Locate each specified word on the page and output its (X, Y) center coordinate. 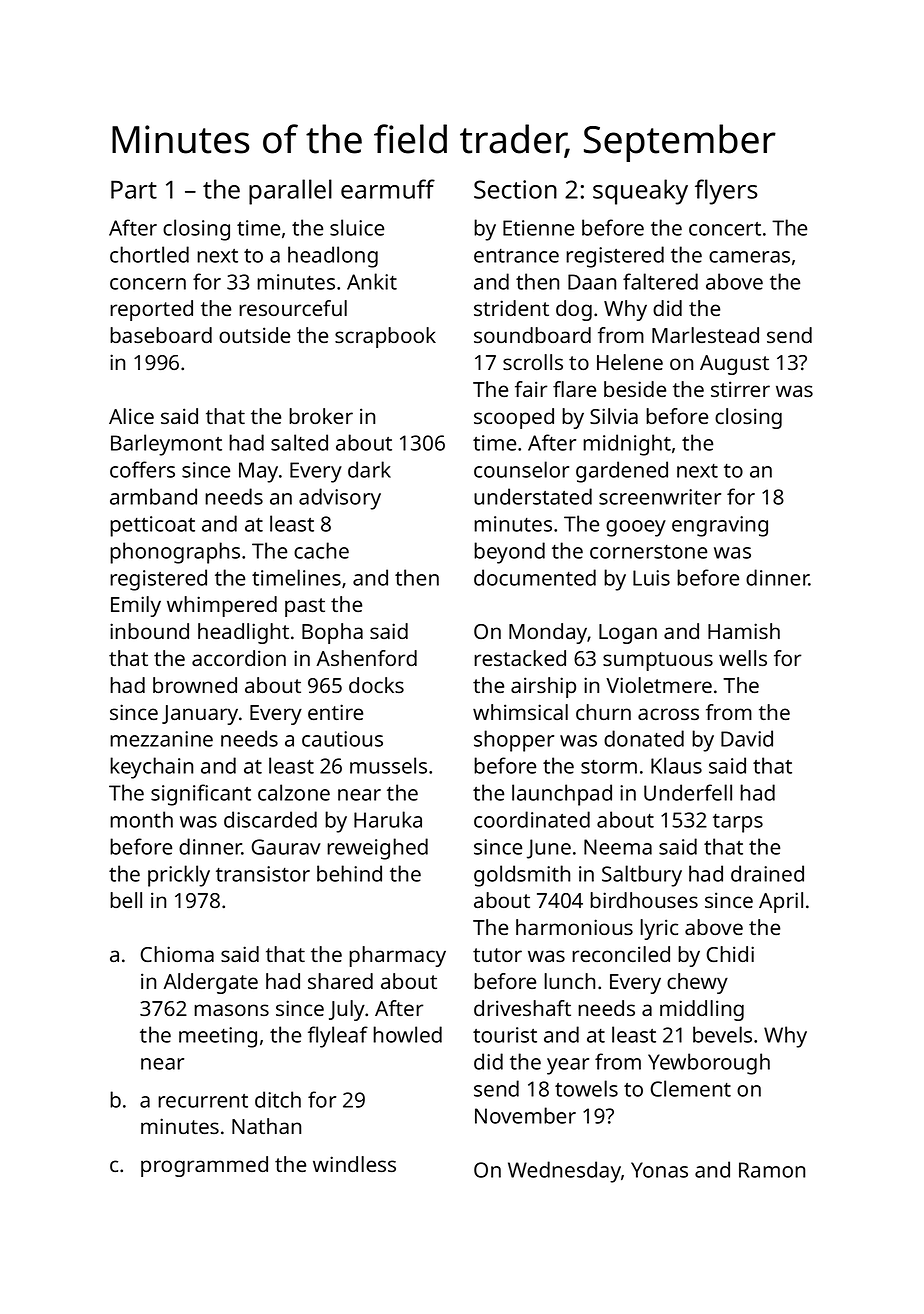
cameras (749, 257)
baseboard (161, 335)
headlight (243, 633)
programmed (204, 1166)
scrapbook (385, 337)
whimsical (520, 712)
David (747, 738)
